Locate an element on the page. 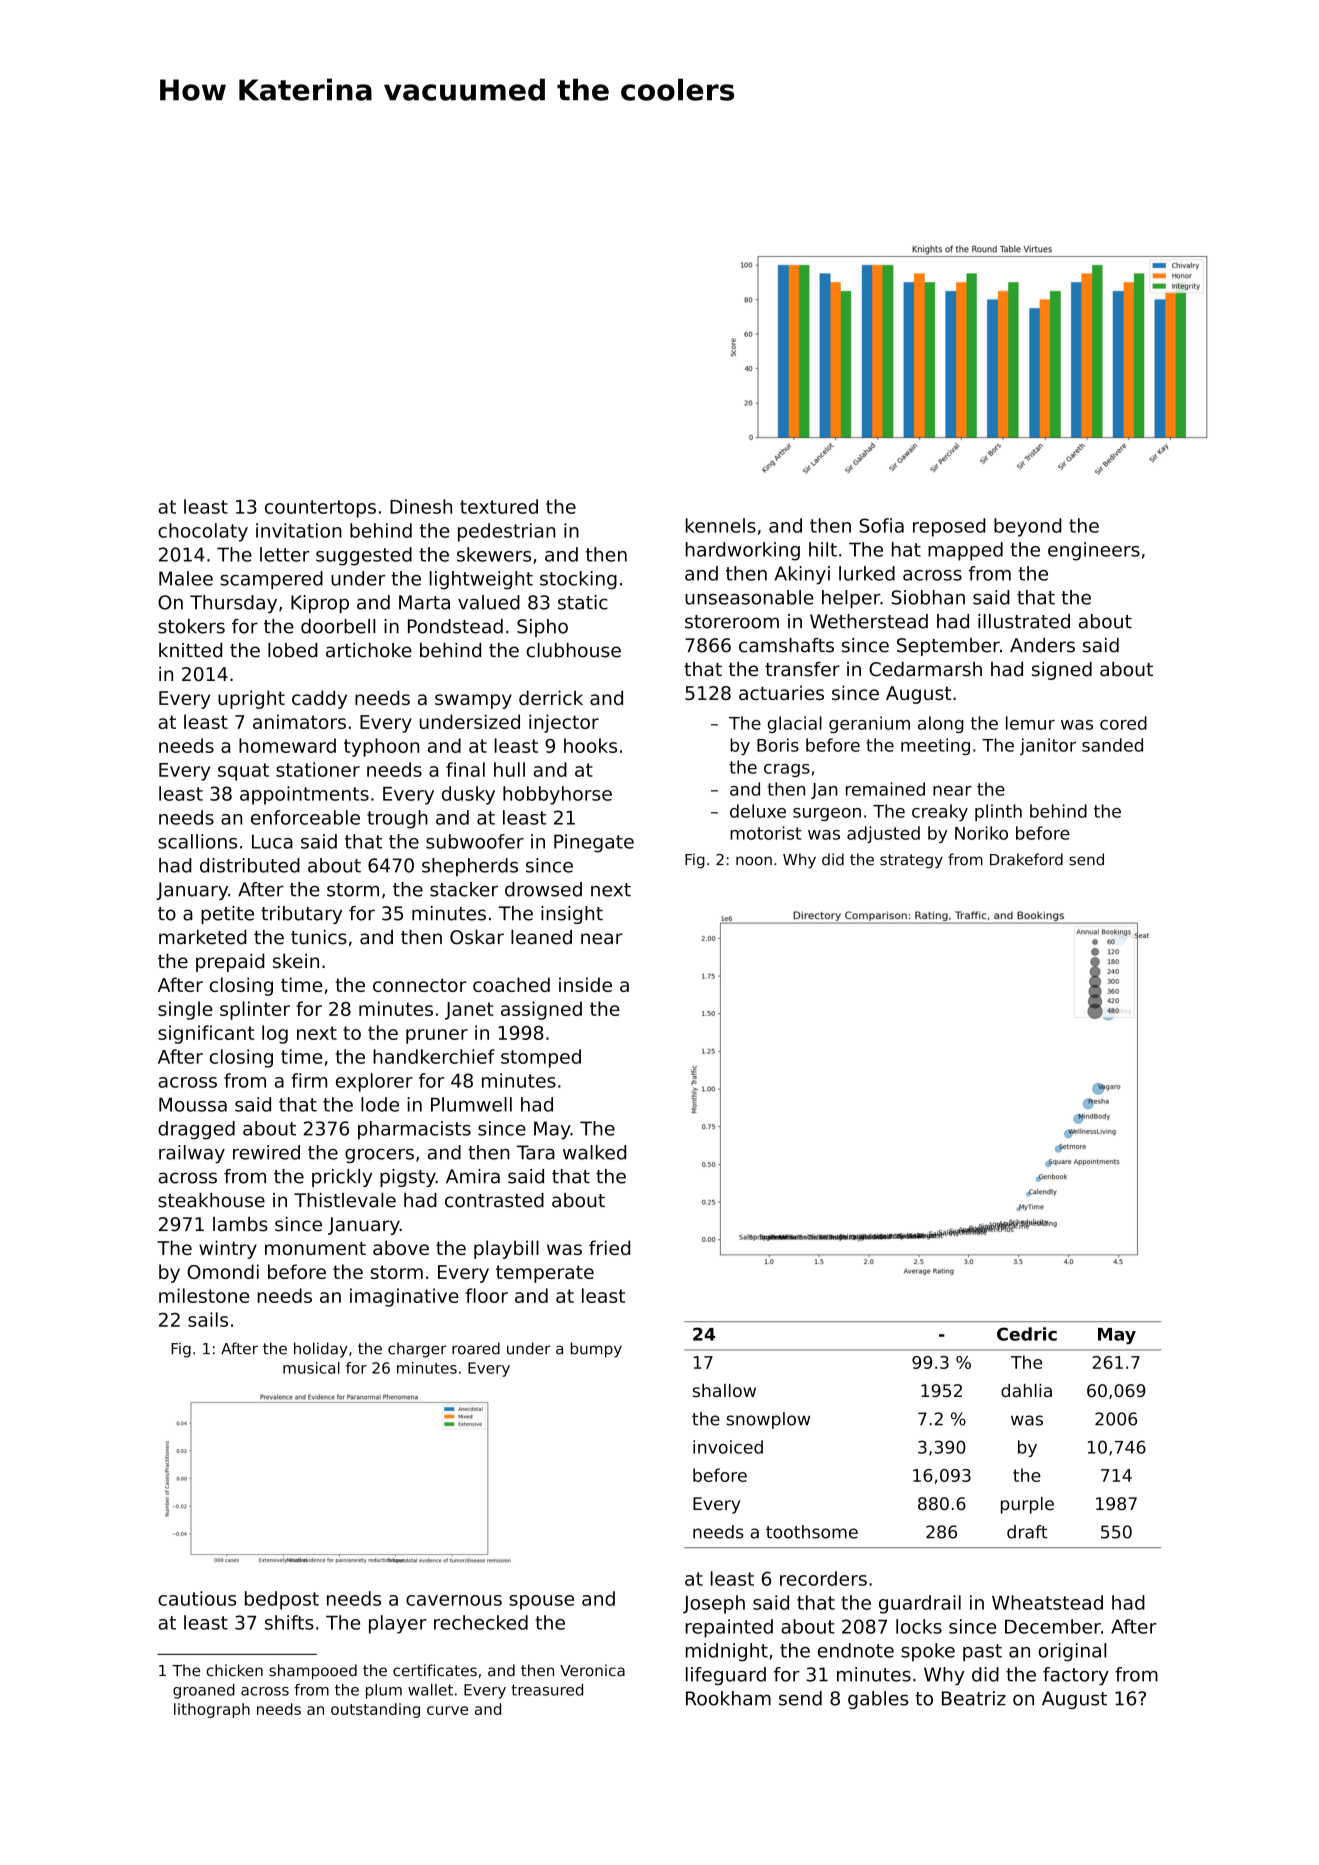 The image size is (1319, 1865). subwoofer is located at coordinates (475, 841).
